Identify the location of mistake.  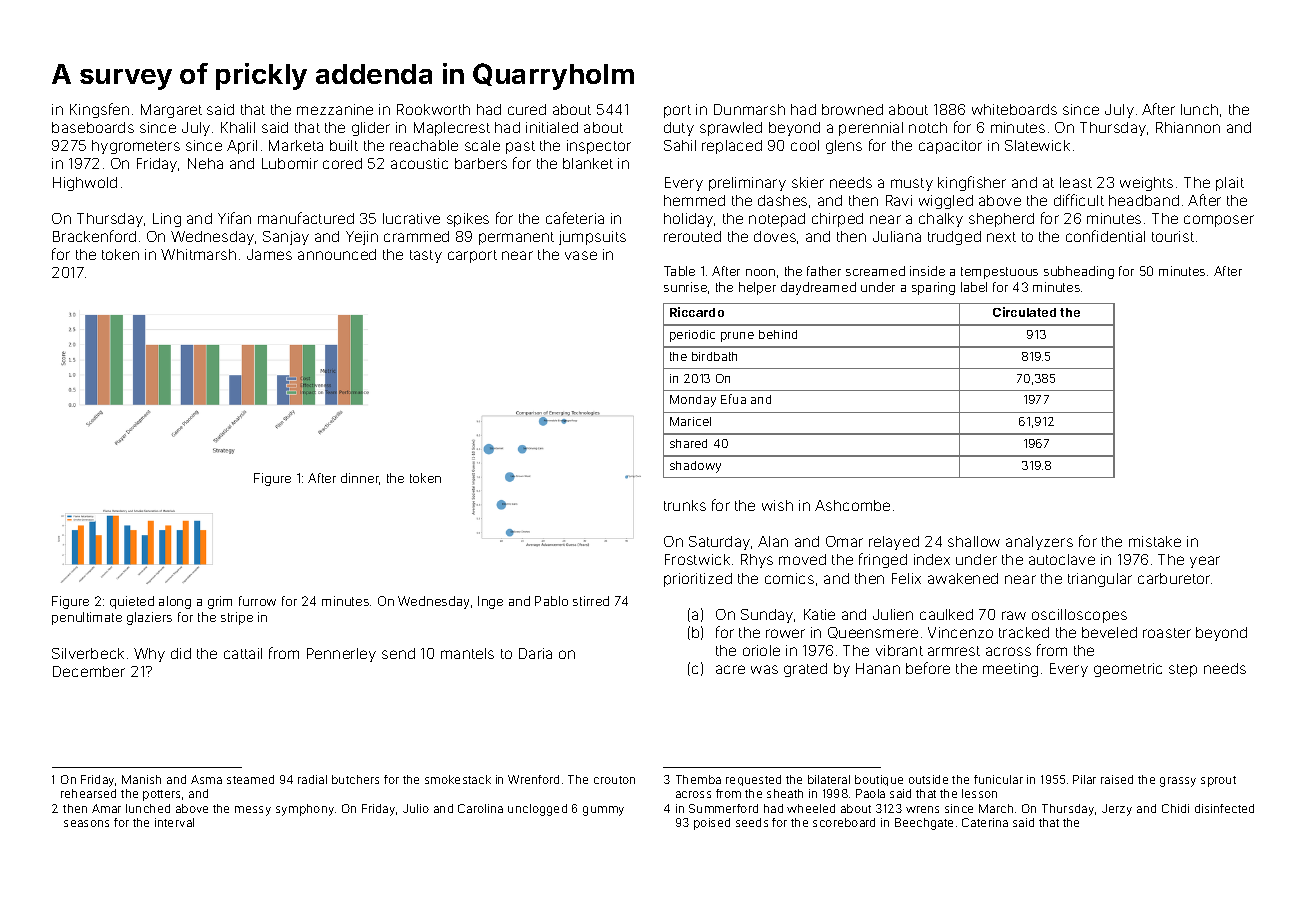
(1155, 541).
